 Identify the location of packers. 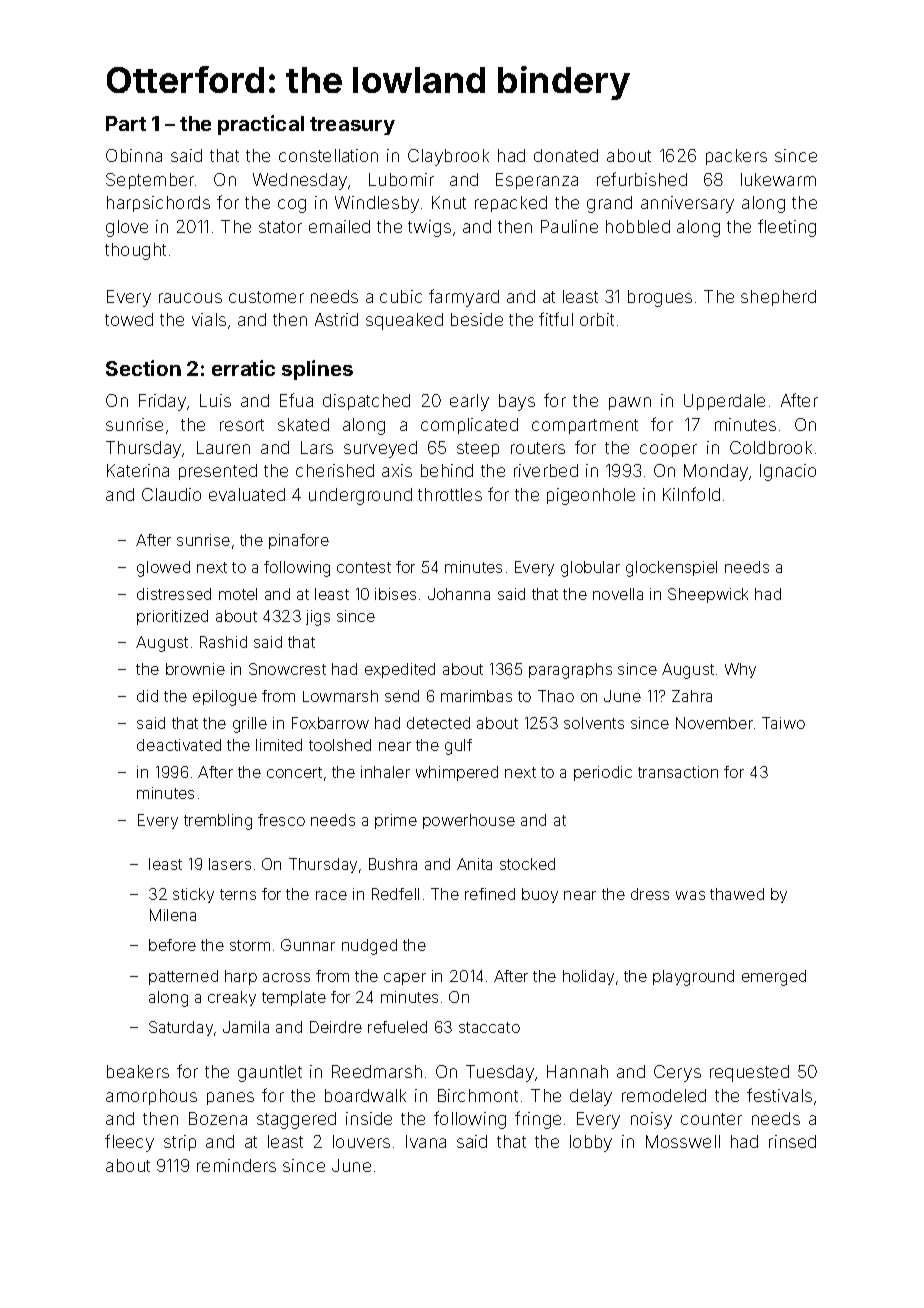
(736, 157).
